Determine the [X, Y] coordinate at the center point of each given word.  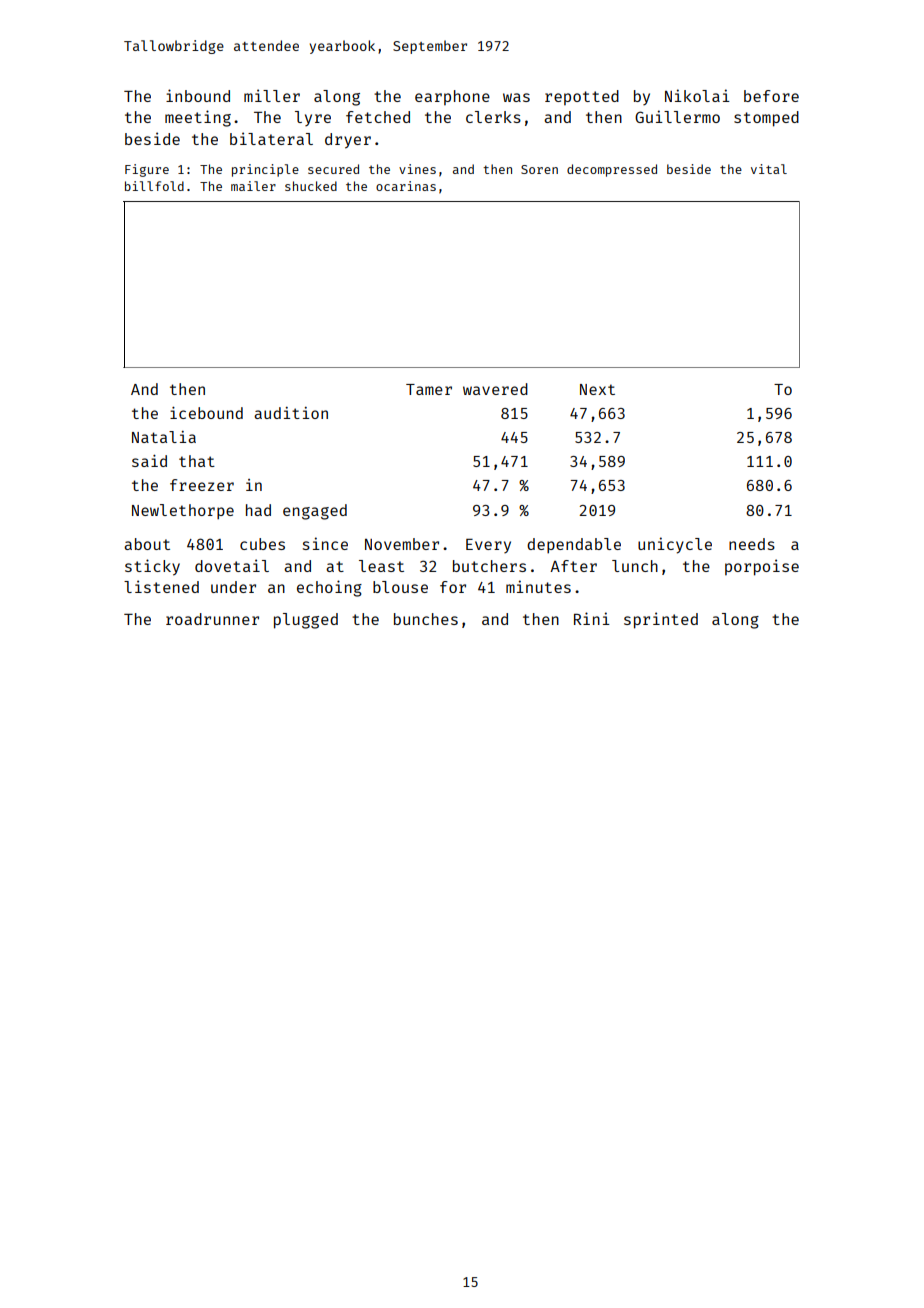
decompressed [612, 170]
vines [417, 169]
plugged [306, 621]
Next [597, 389]
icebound [206, 413]
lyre [313, 118]
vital [769, 169]
